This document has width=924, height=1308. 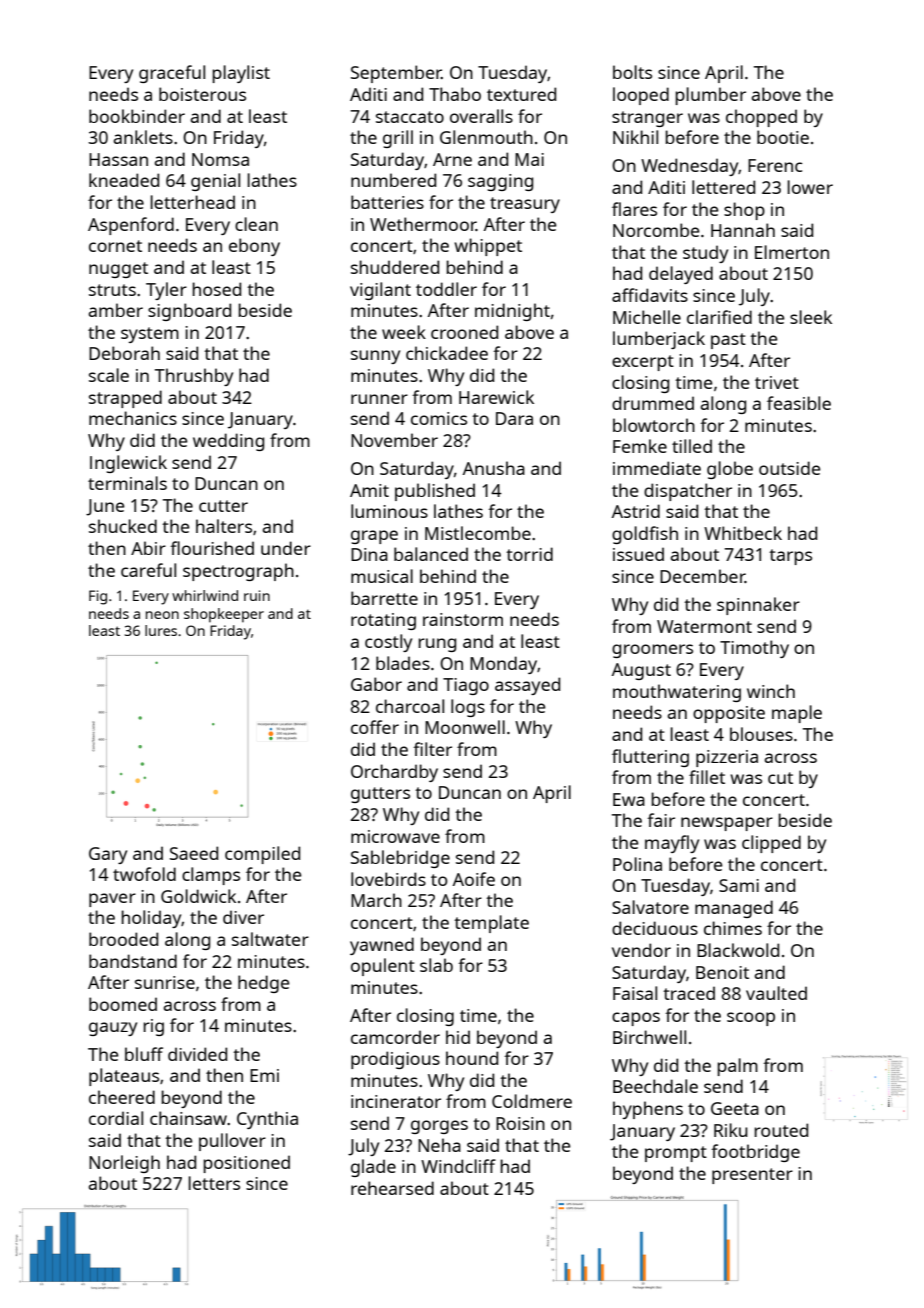 I want to click on footbridge, so click(x=755, y=1153).
